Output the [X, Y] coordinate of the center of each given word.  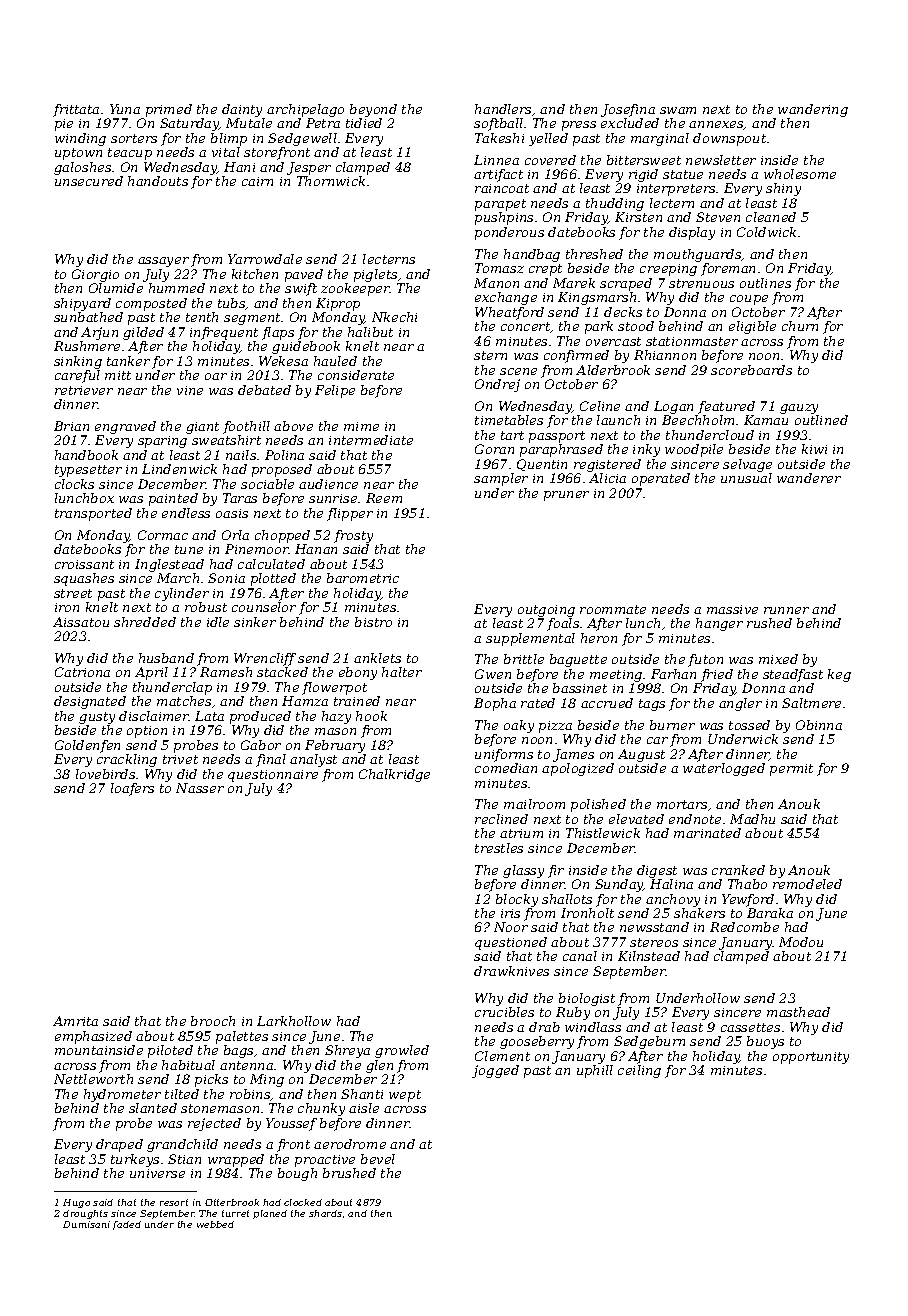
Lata [209, 716]
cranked [738, 870]
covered [550, 160]
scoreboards [751, 370]
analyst [313, 760]
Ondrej [497, 385]
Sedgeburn [649, 1042]
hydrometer [122, 1095]
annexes [716, 125]
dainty [242, 110]
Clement [502, 1056]
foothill [246, 427]
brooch [213, 1021]
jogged [495, 1071]
